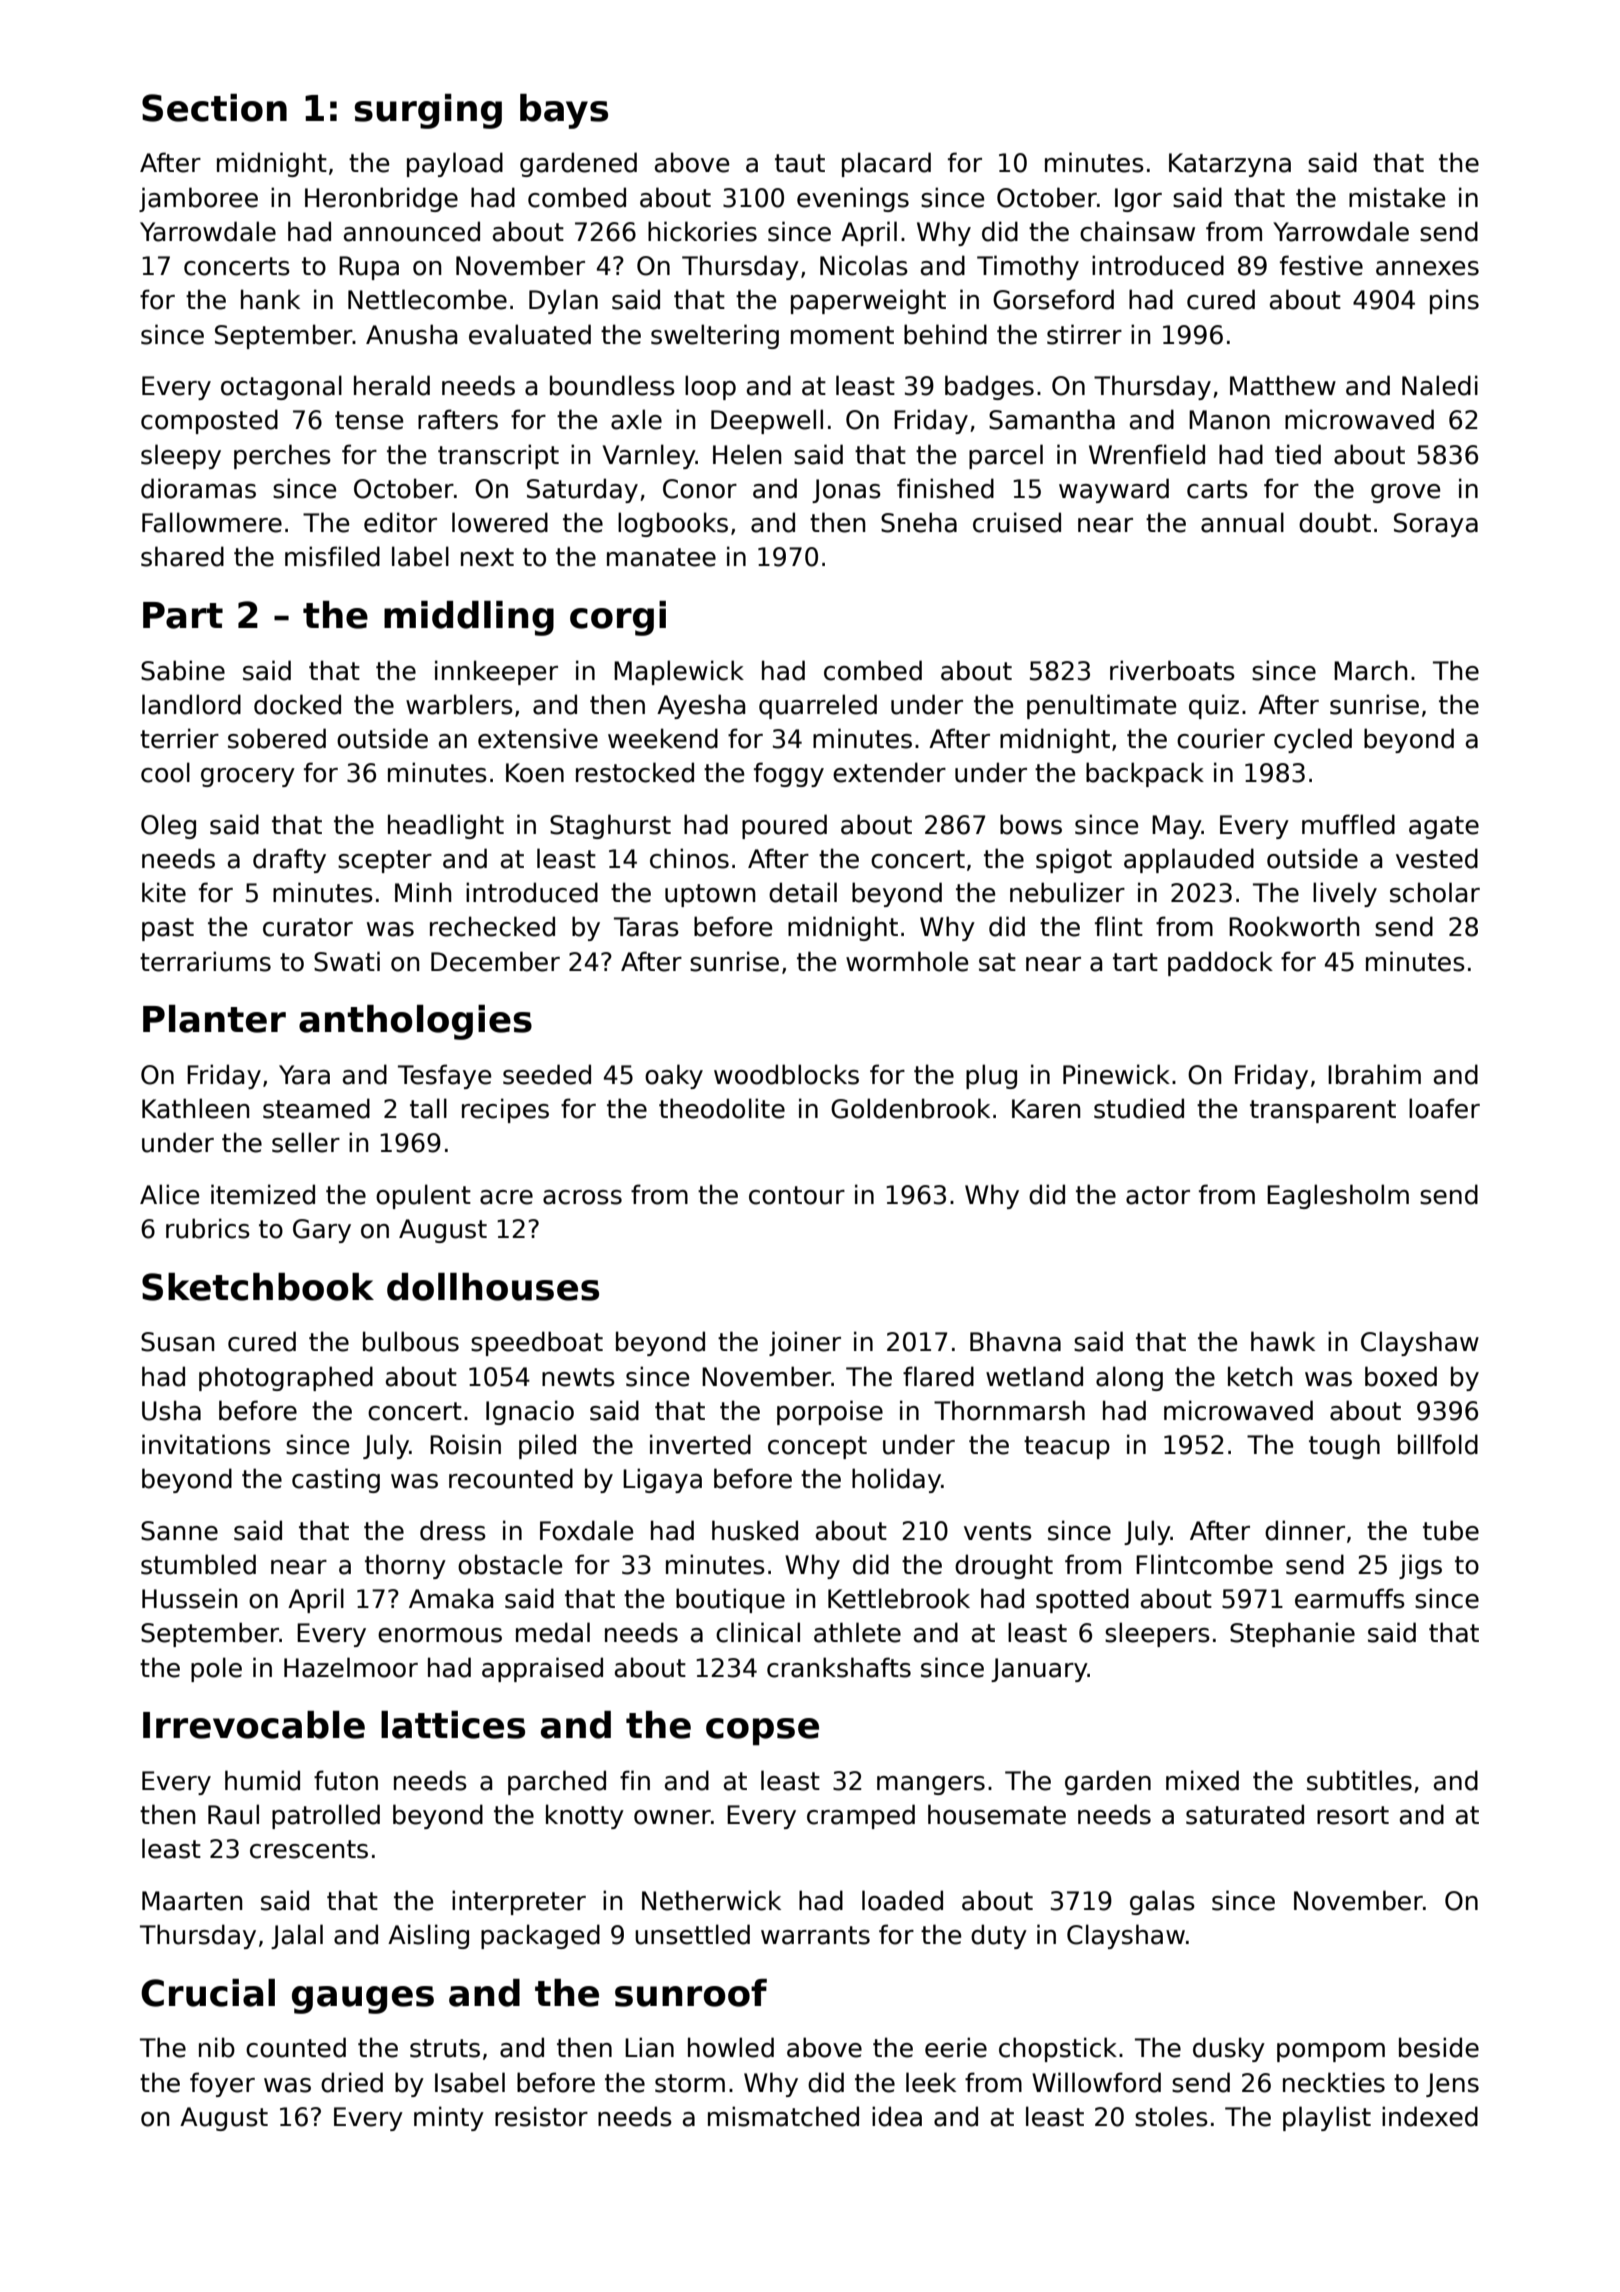  What do you see at coordinates (861, 1816) in the screenshot?
I see `cramped` at bounding box center [861, 1816].
